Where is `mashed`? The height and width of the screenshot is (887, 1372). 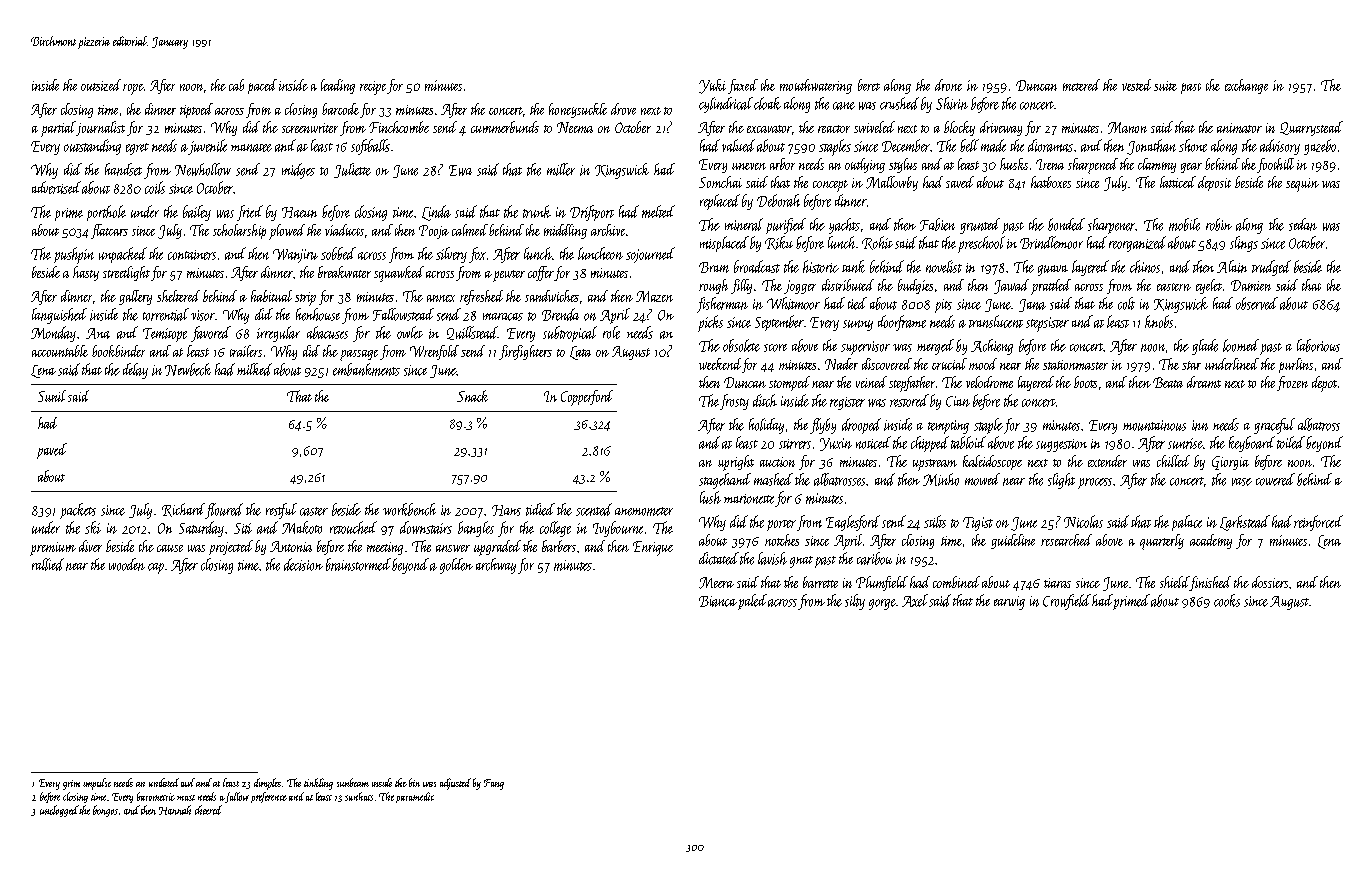
mashed is located at coordinates (773, 479).
